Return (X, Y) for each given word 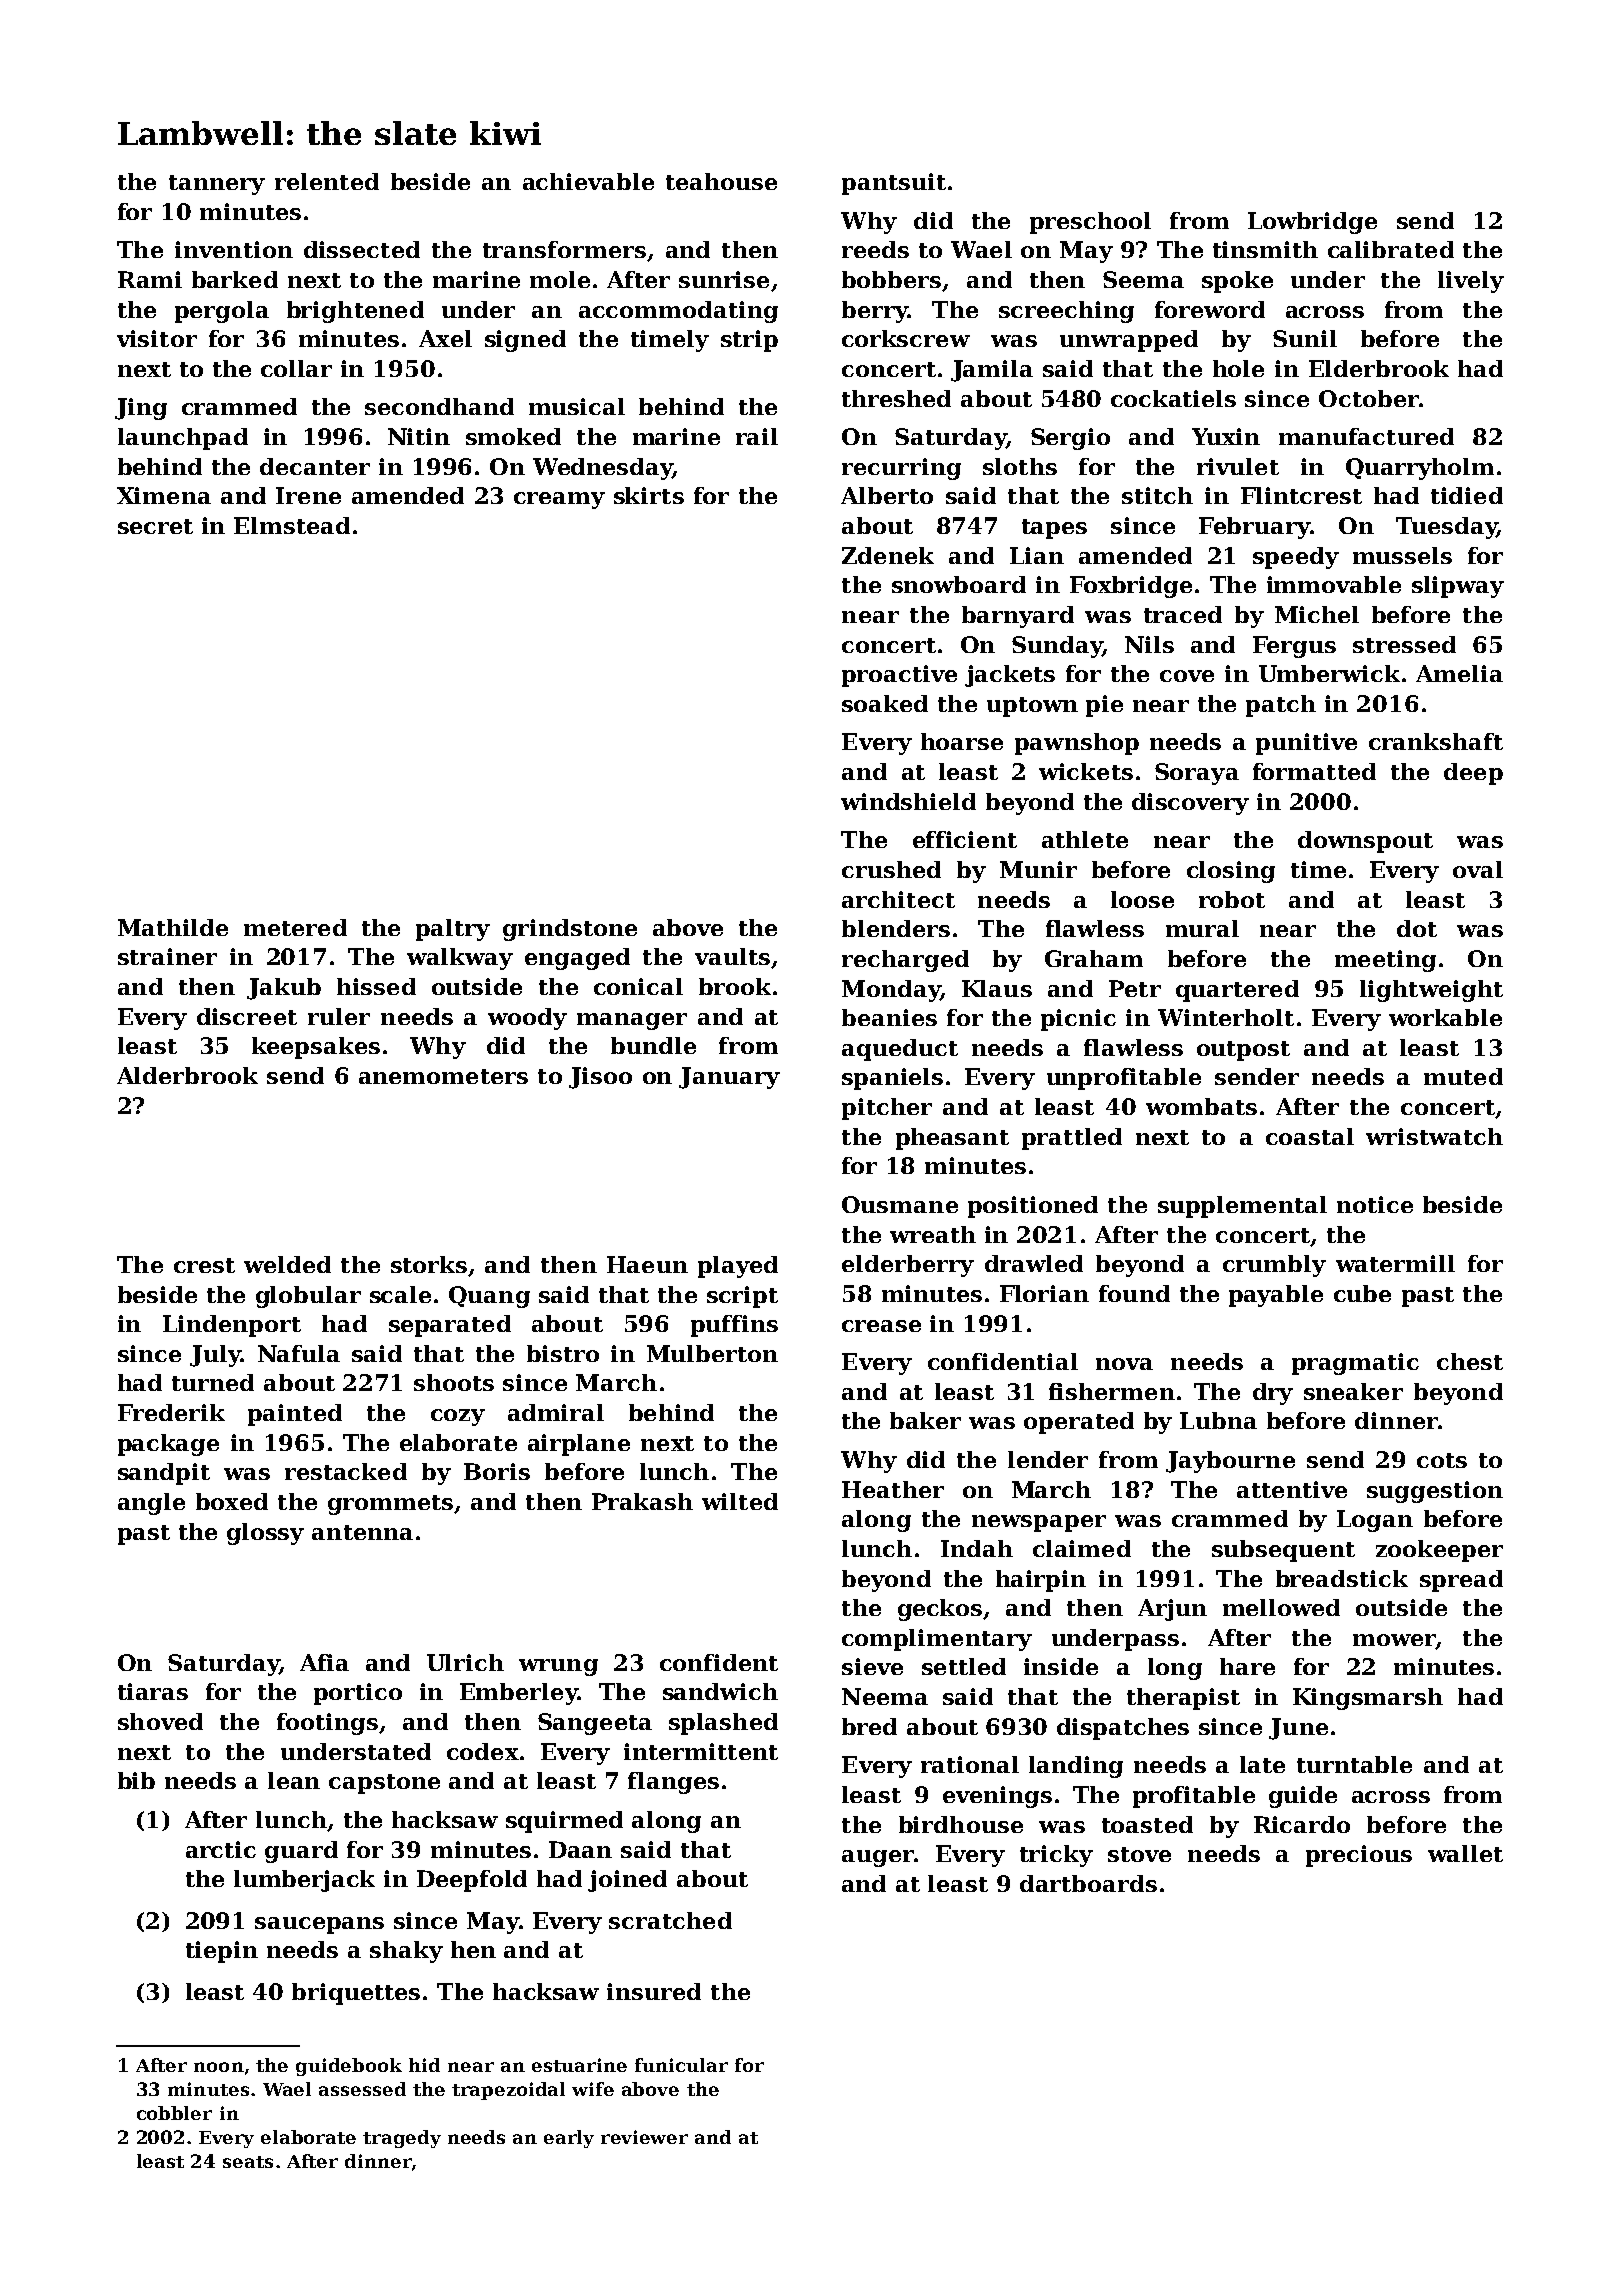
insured (654, 1991)
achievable (588, 181)
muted (1463, 1076)
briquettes (356, 1994)
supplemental (1242, 1207)
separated (450, 1326)
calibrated (1391, 249)
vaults (732, 956)
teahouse (721, 181)
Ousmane (900, 1204)
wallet (1465, 1853)
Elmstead (292, 525)
